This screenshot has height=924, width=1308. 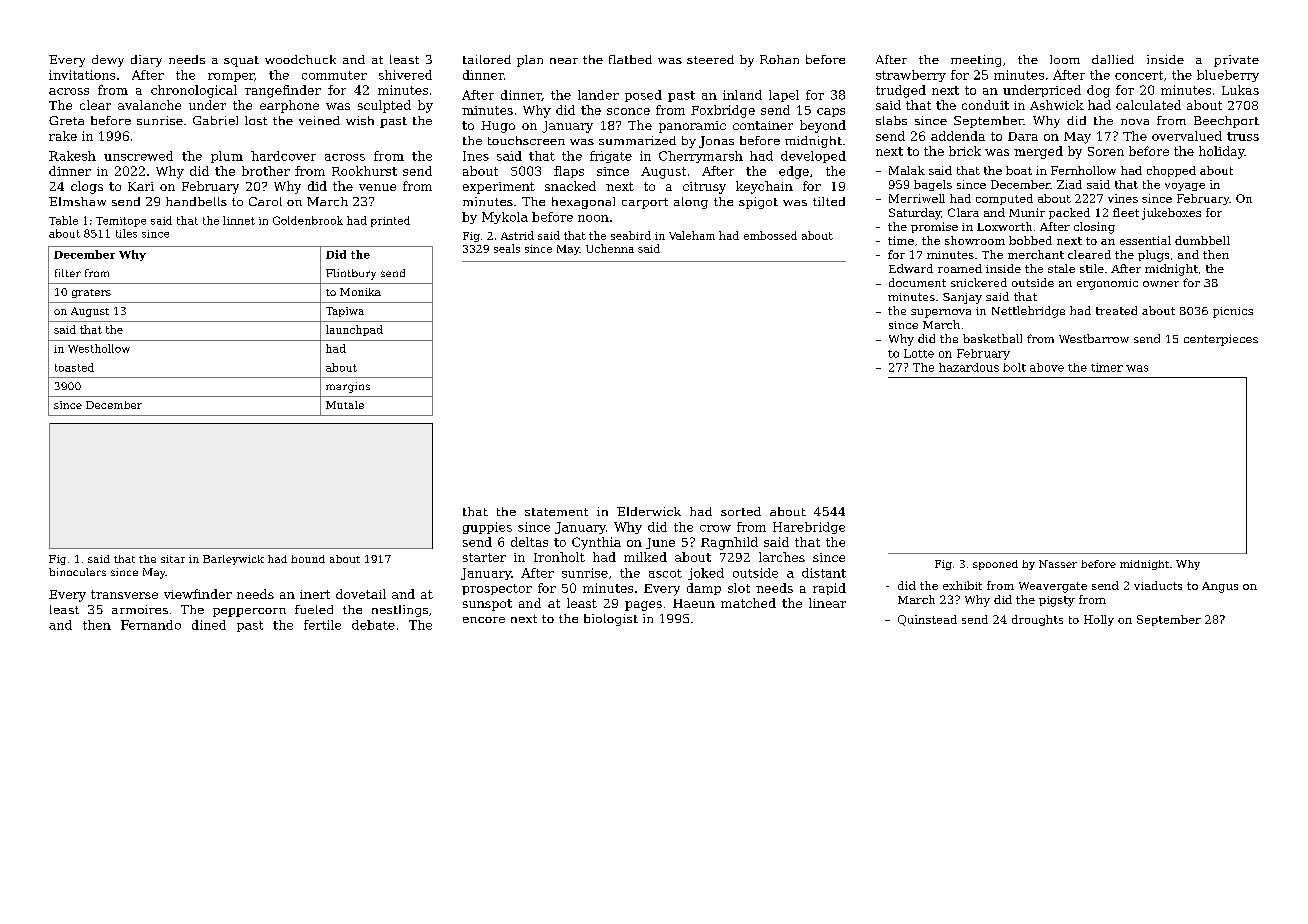 What do you see at coordinates (308, 559) in the screenshot?
I see `bound` at bounding box center [308, 559].
